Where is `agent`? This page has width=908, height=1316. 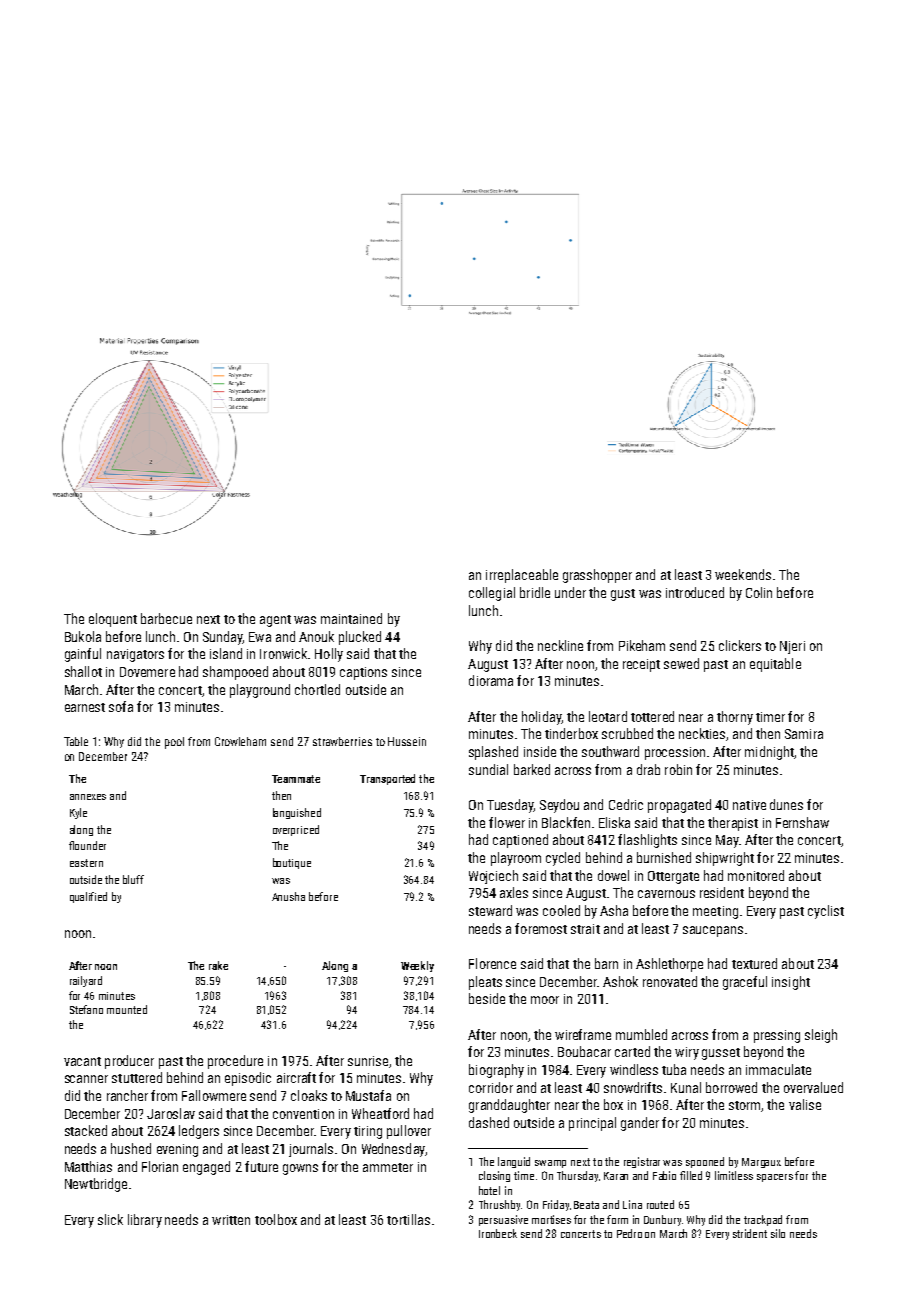 agent is located at coordinates (275, 621).
